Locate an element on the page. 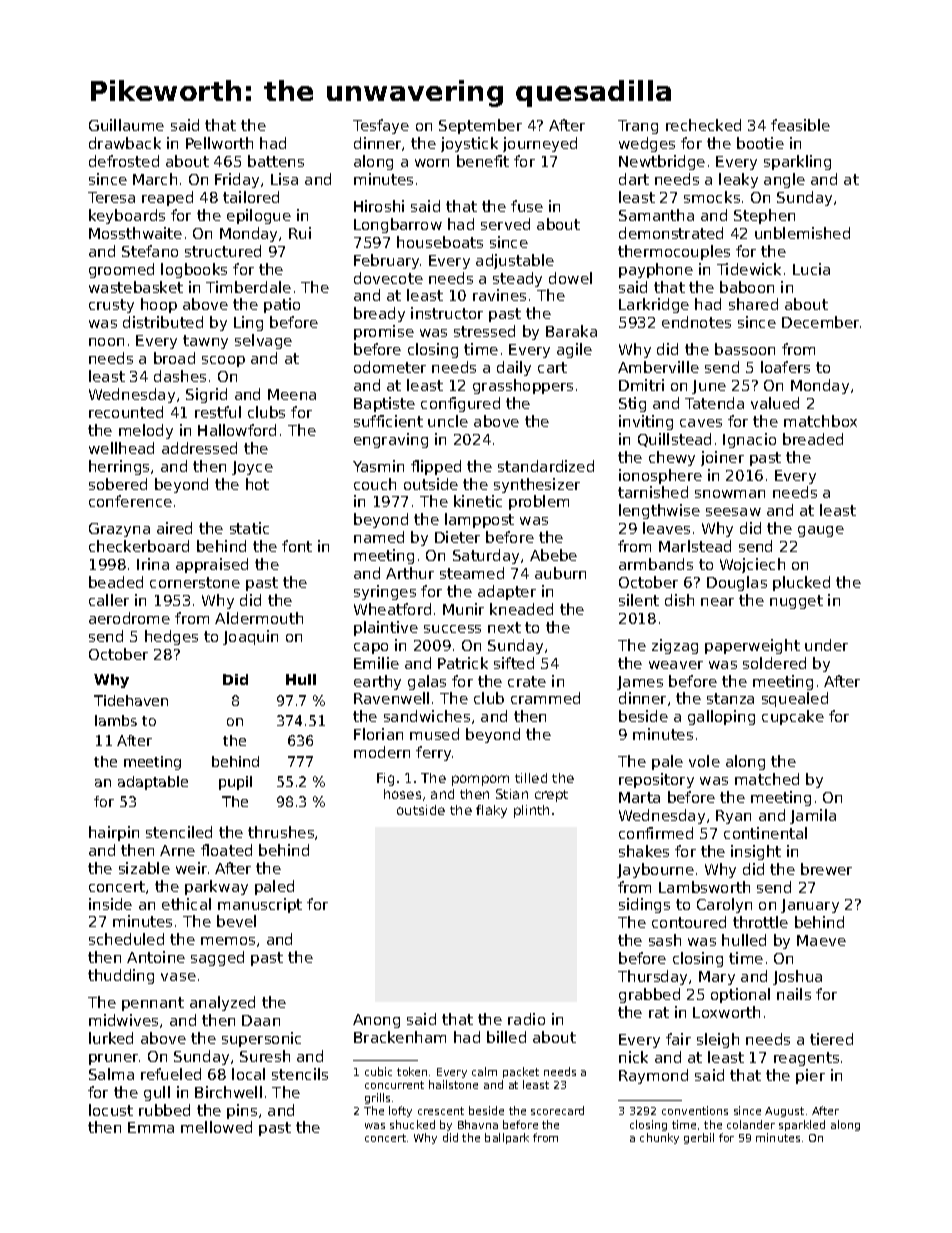 Image resolution: width=952 pixels, height=1233 pixels. matched is located at coordinates (767, 779).
